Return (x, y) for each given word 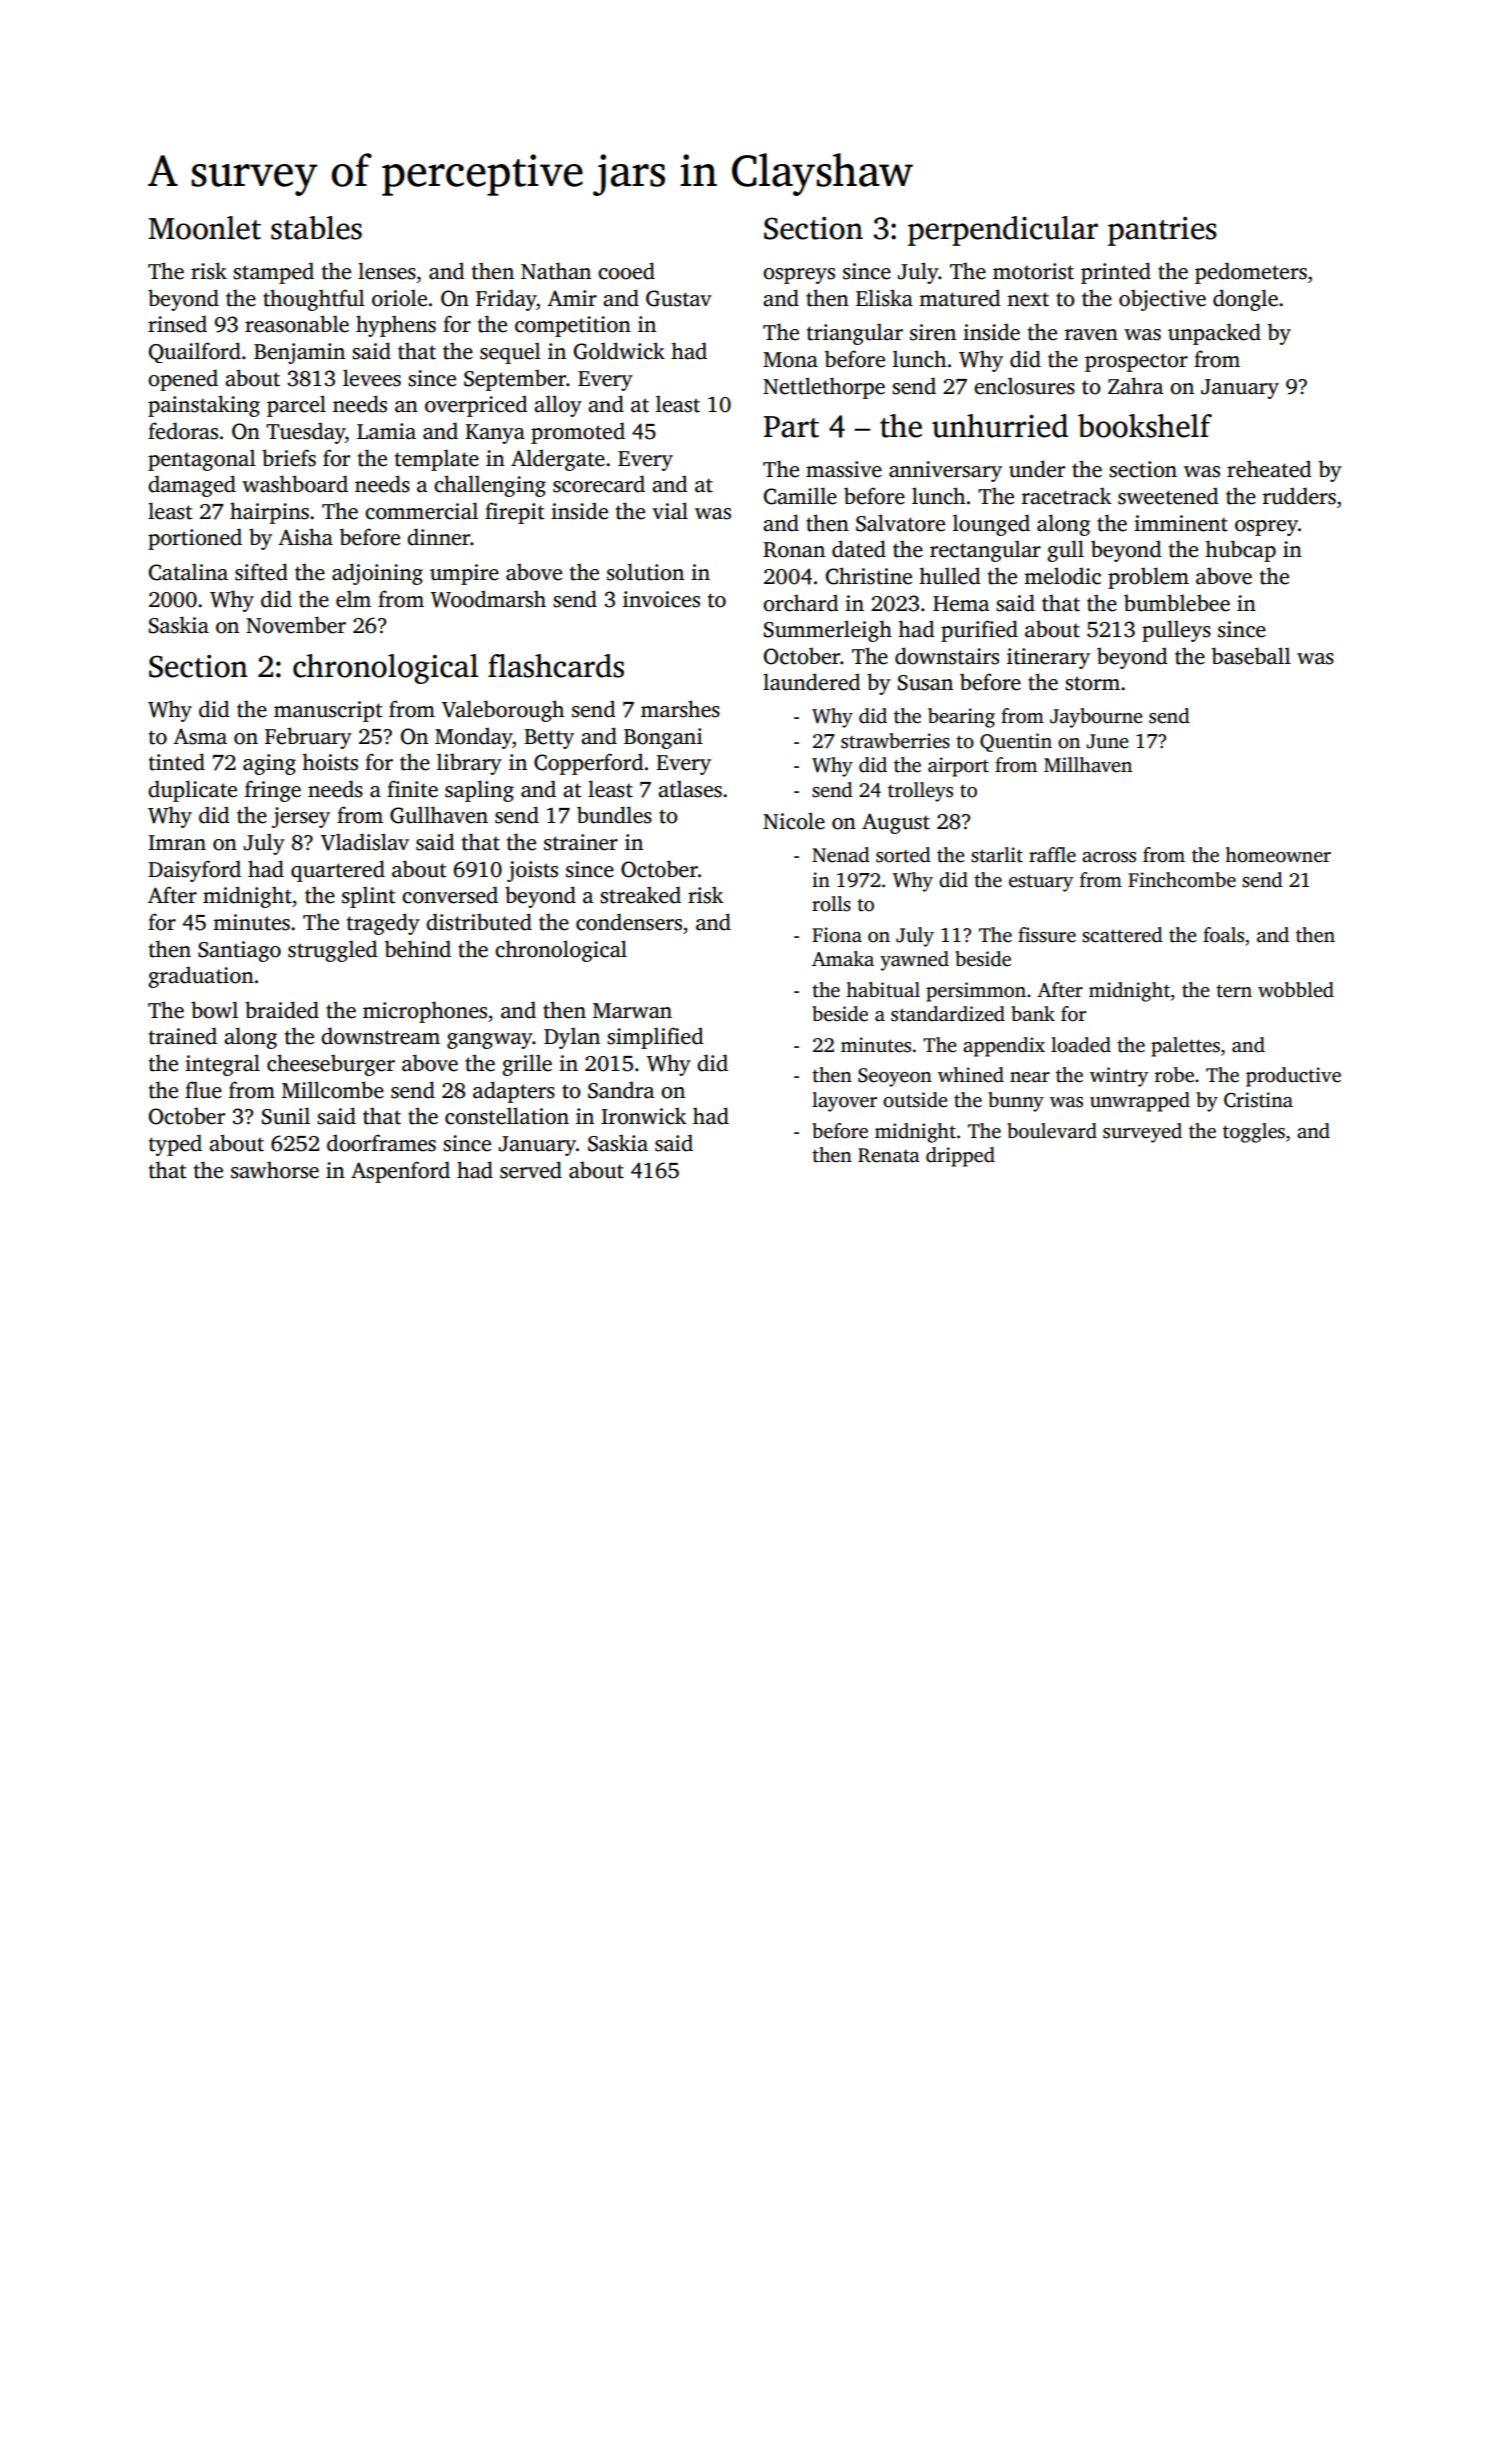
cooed (626, 271)
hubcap (1240, 551)
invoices (661, 599)
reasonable (297, 324)
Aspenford (400, 1172)
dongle (1245, 300)
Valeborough (503, 711)
